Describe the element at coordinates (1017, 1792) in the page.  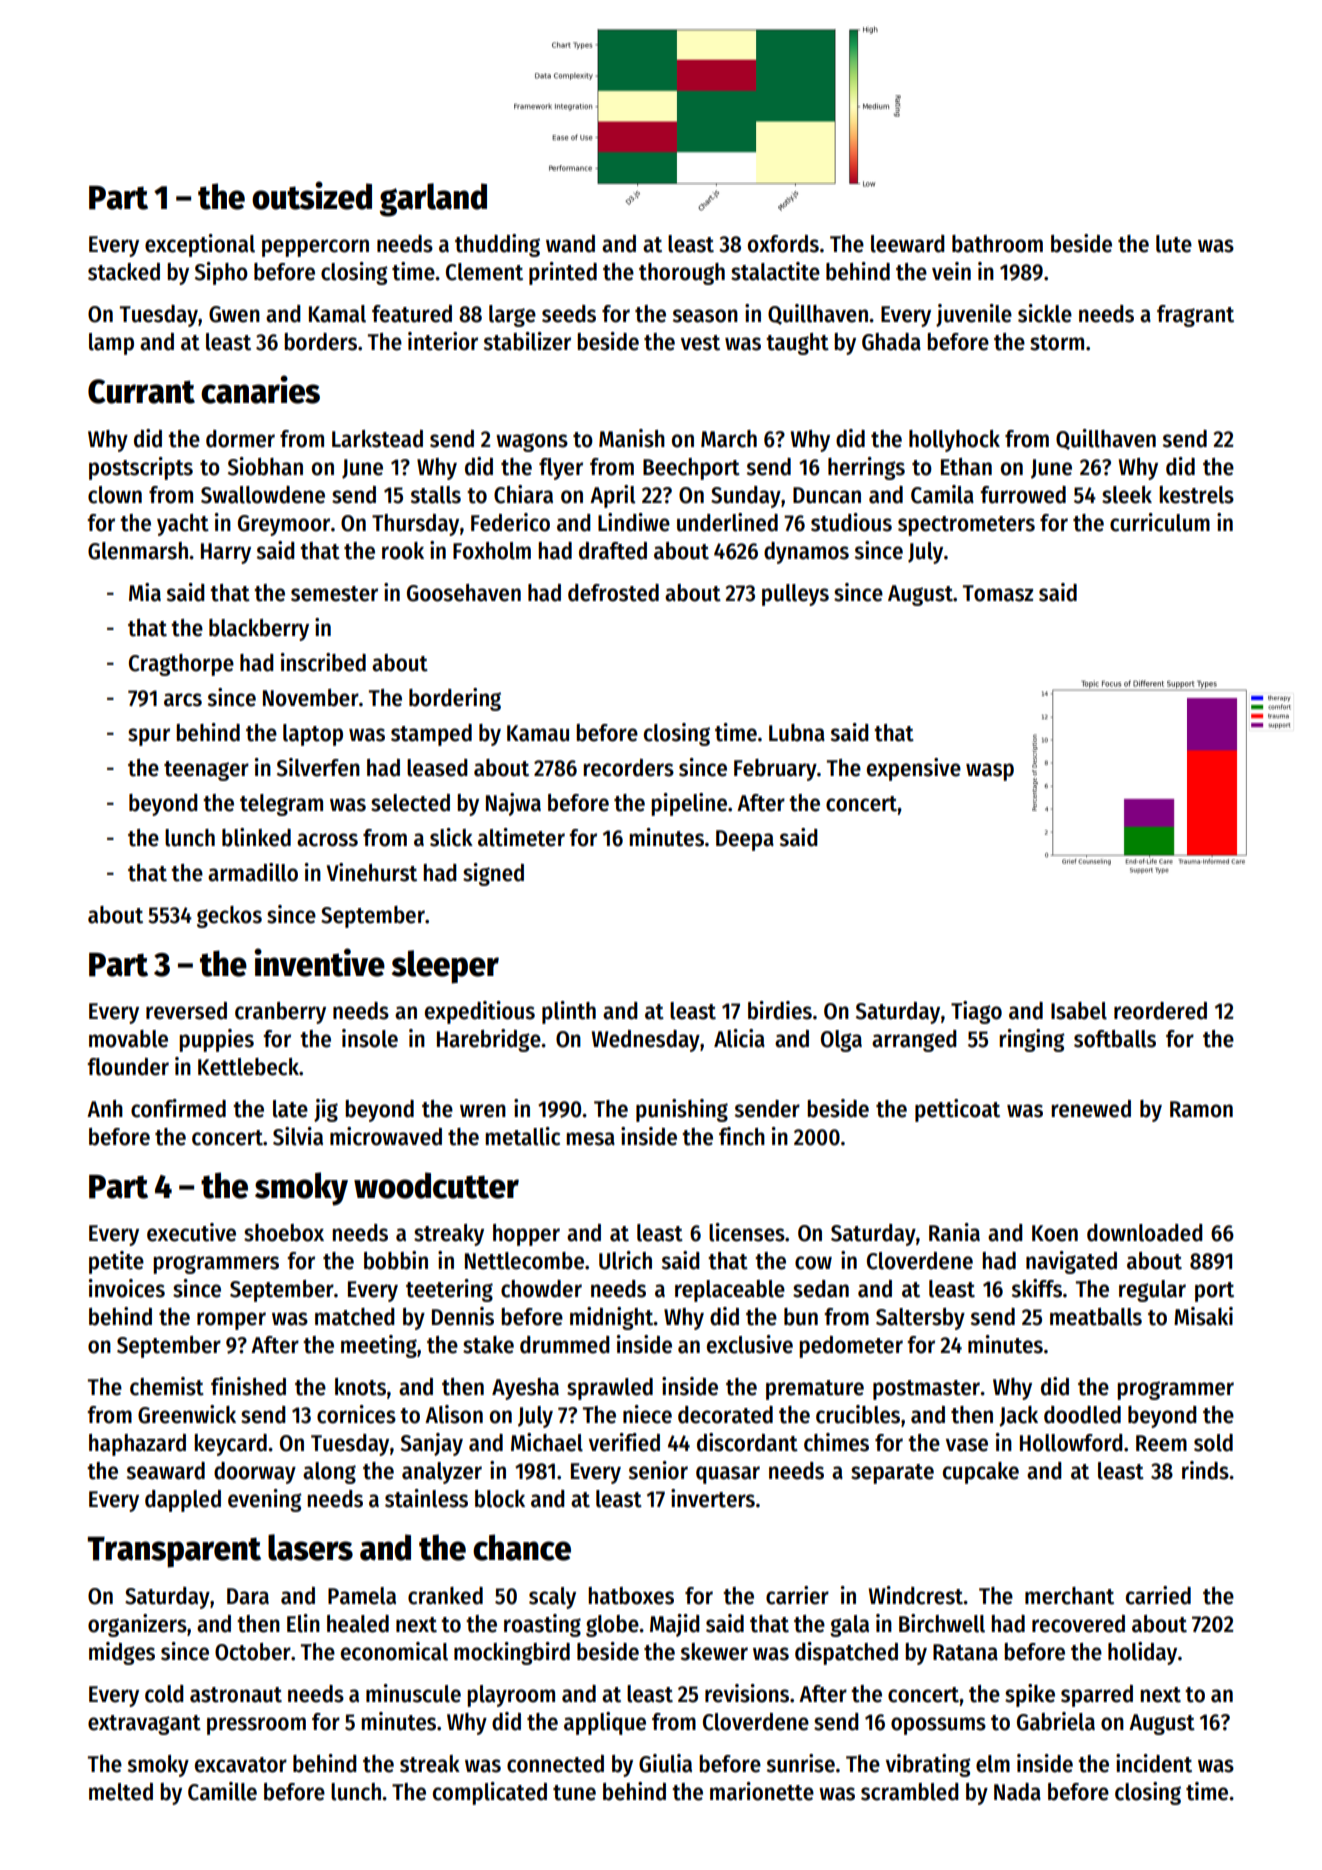
I see `Nada` at that location.
